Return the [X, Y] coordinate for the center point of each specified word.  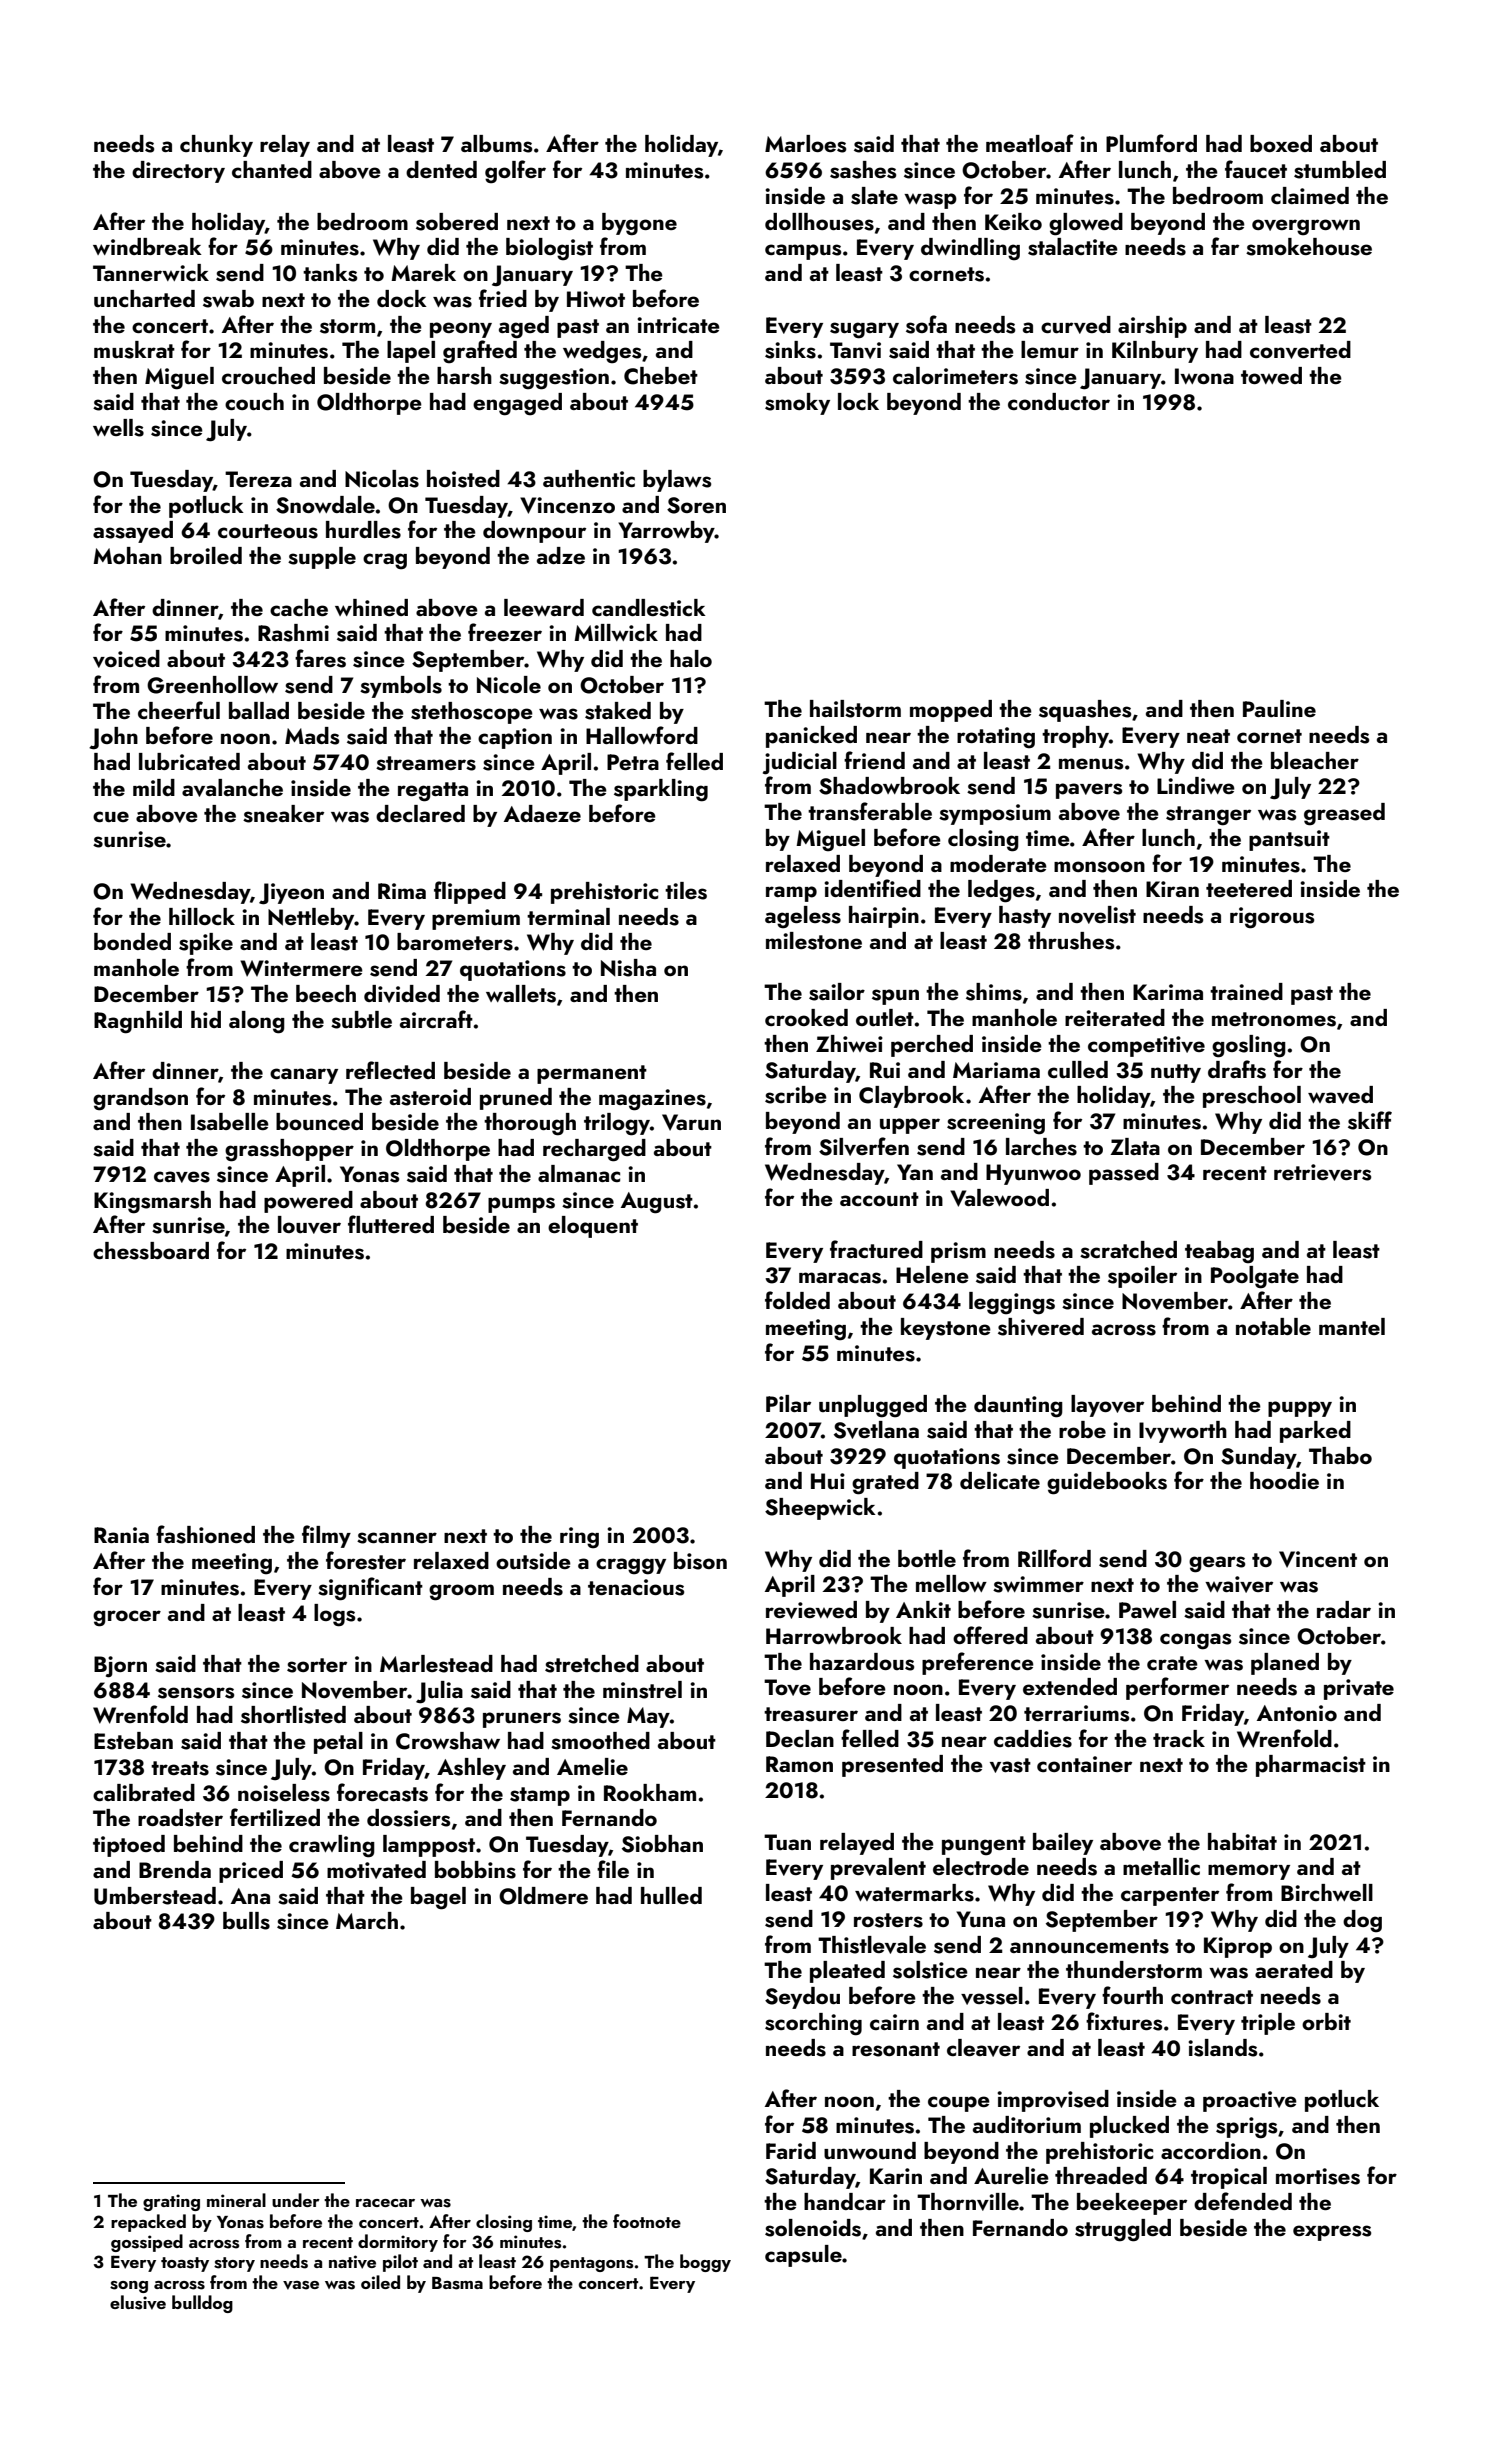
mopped [951, 711]
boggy [705, 2263]
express [1332, 2233]
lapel [411, 352]
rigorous [1272, 918]
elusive [138, 2302]
